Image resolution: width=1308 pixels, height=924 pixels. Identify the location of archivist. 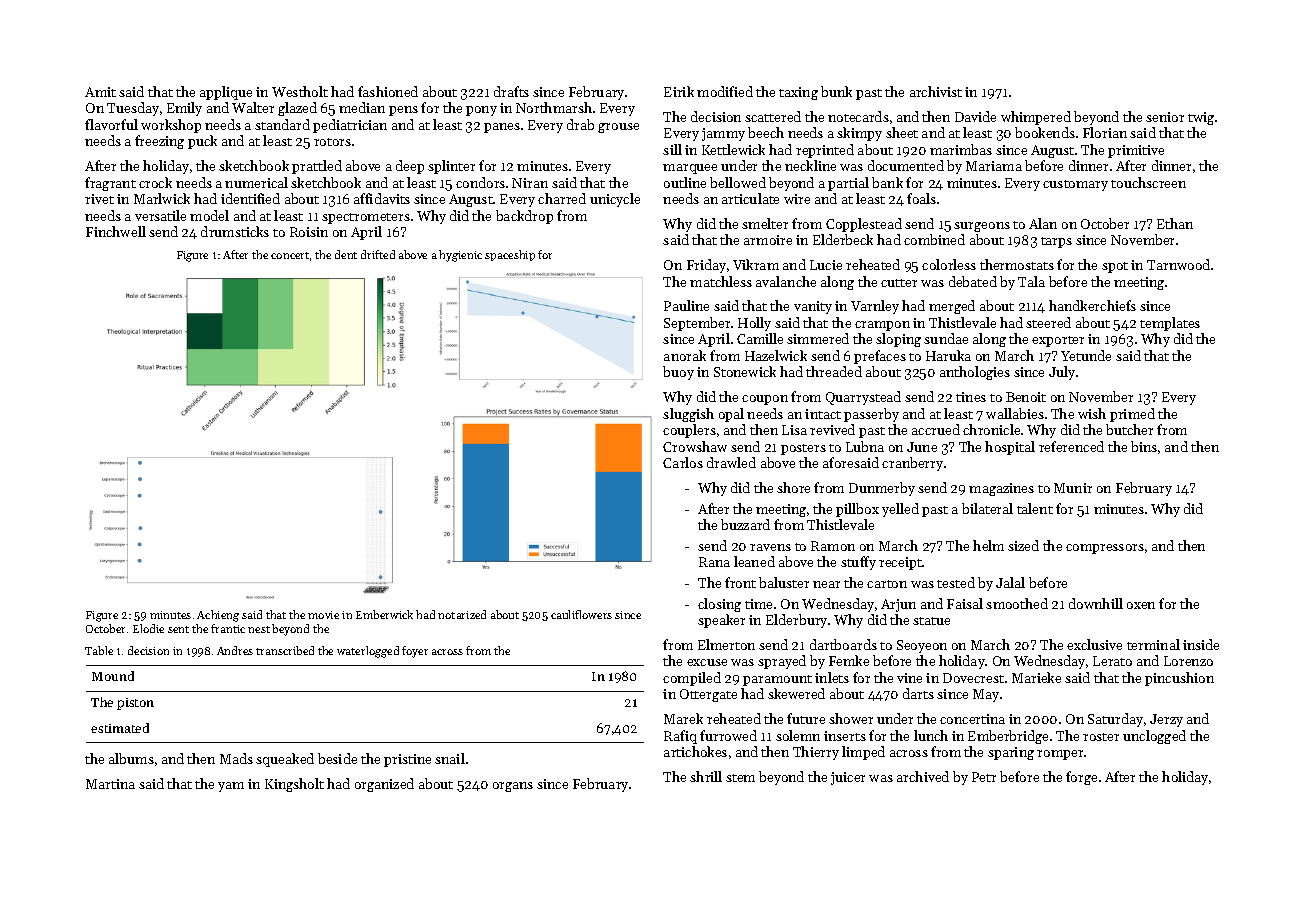
(936, 91).
